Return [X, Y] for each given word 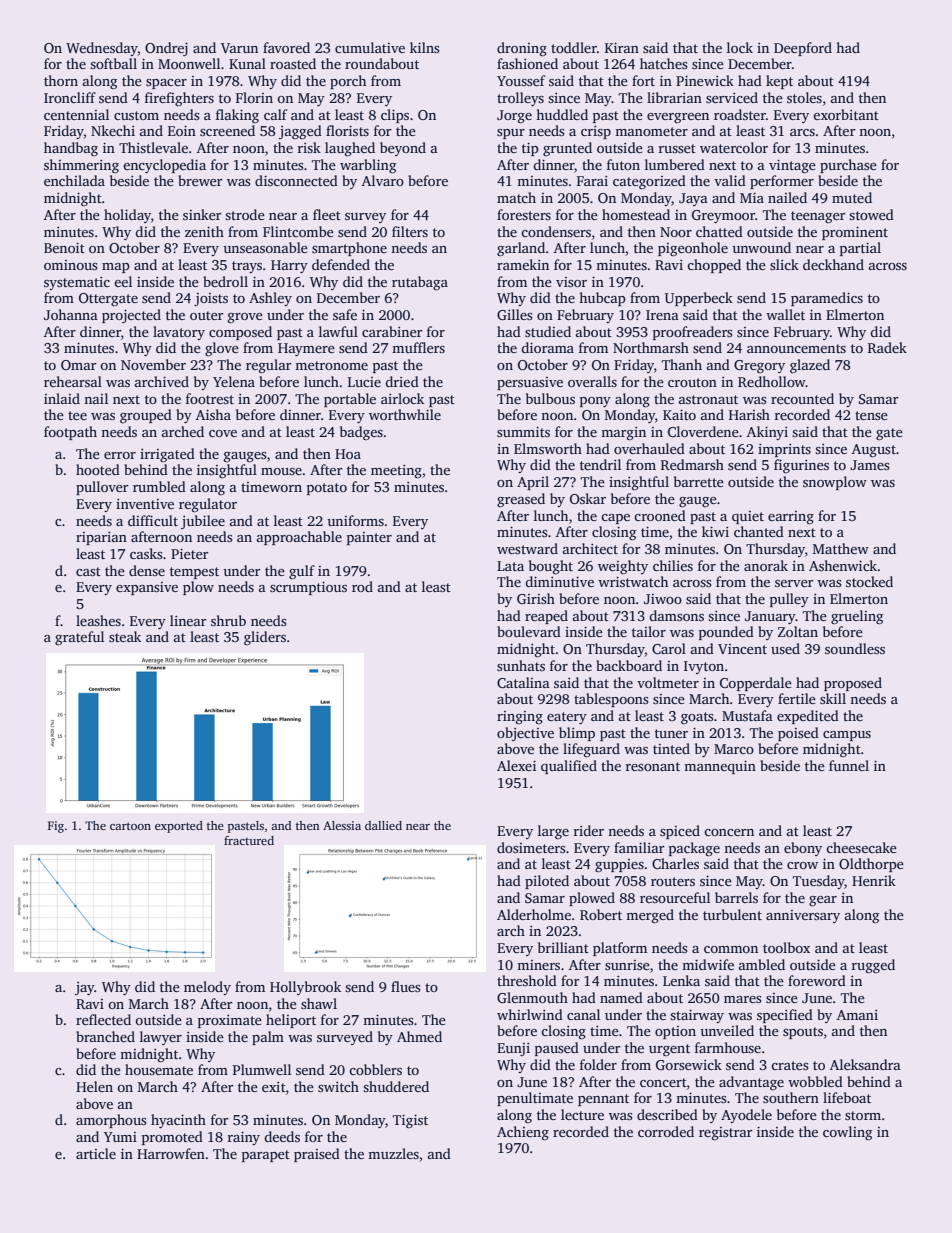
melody [207, 988]
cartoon [130, 826]
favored [286, 47]
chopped [714, 266]
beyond [403, 149]
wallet [785, 314]
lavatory [179, 333]
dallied [383, 825]
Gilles [515, 314]
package [694, 849]
